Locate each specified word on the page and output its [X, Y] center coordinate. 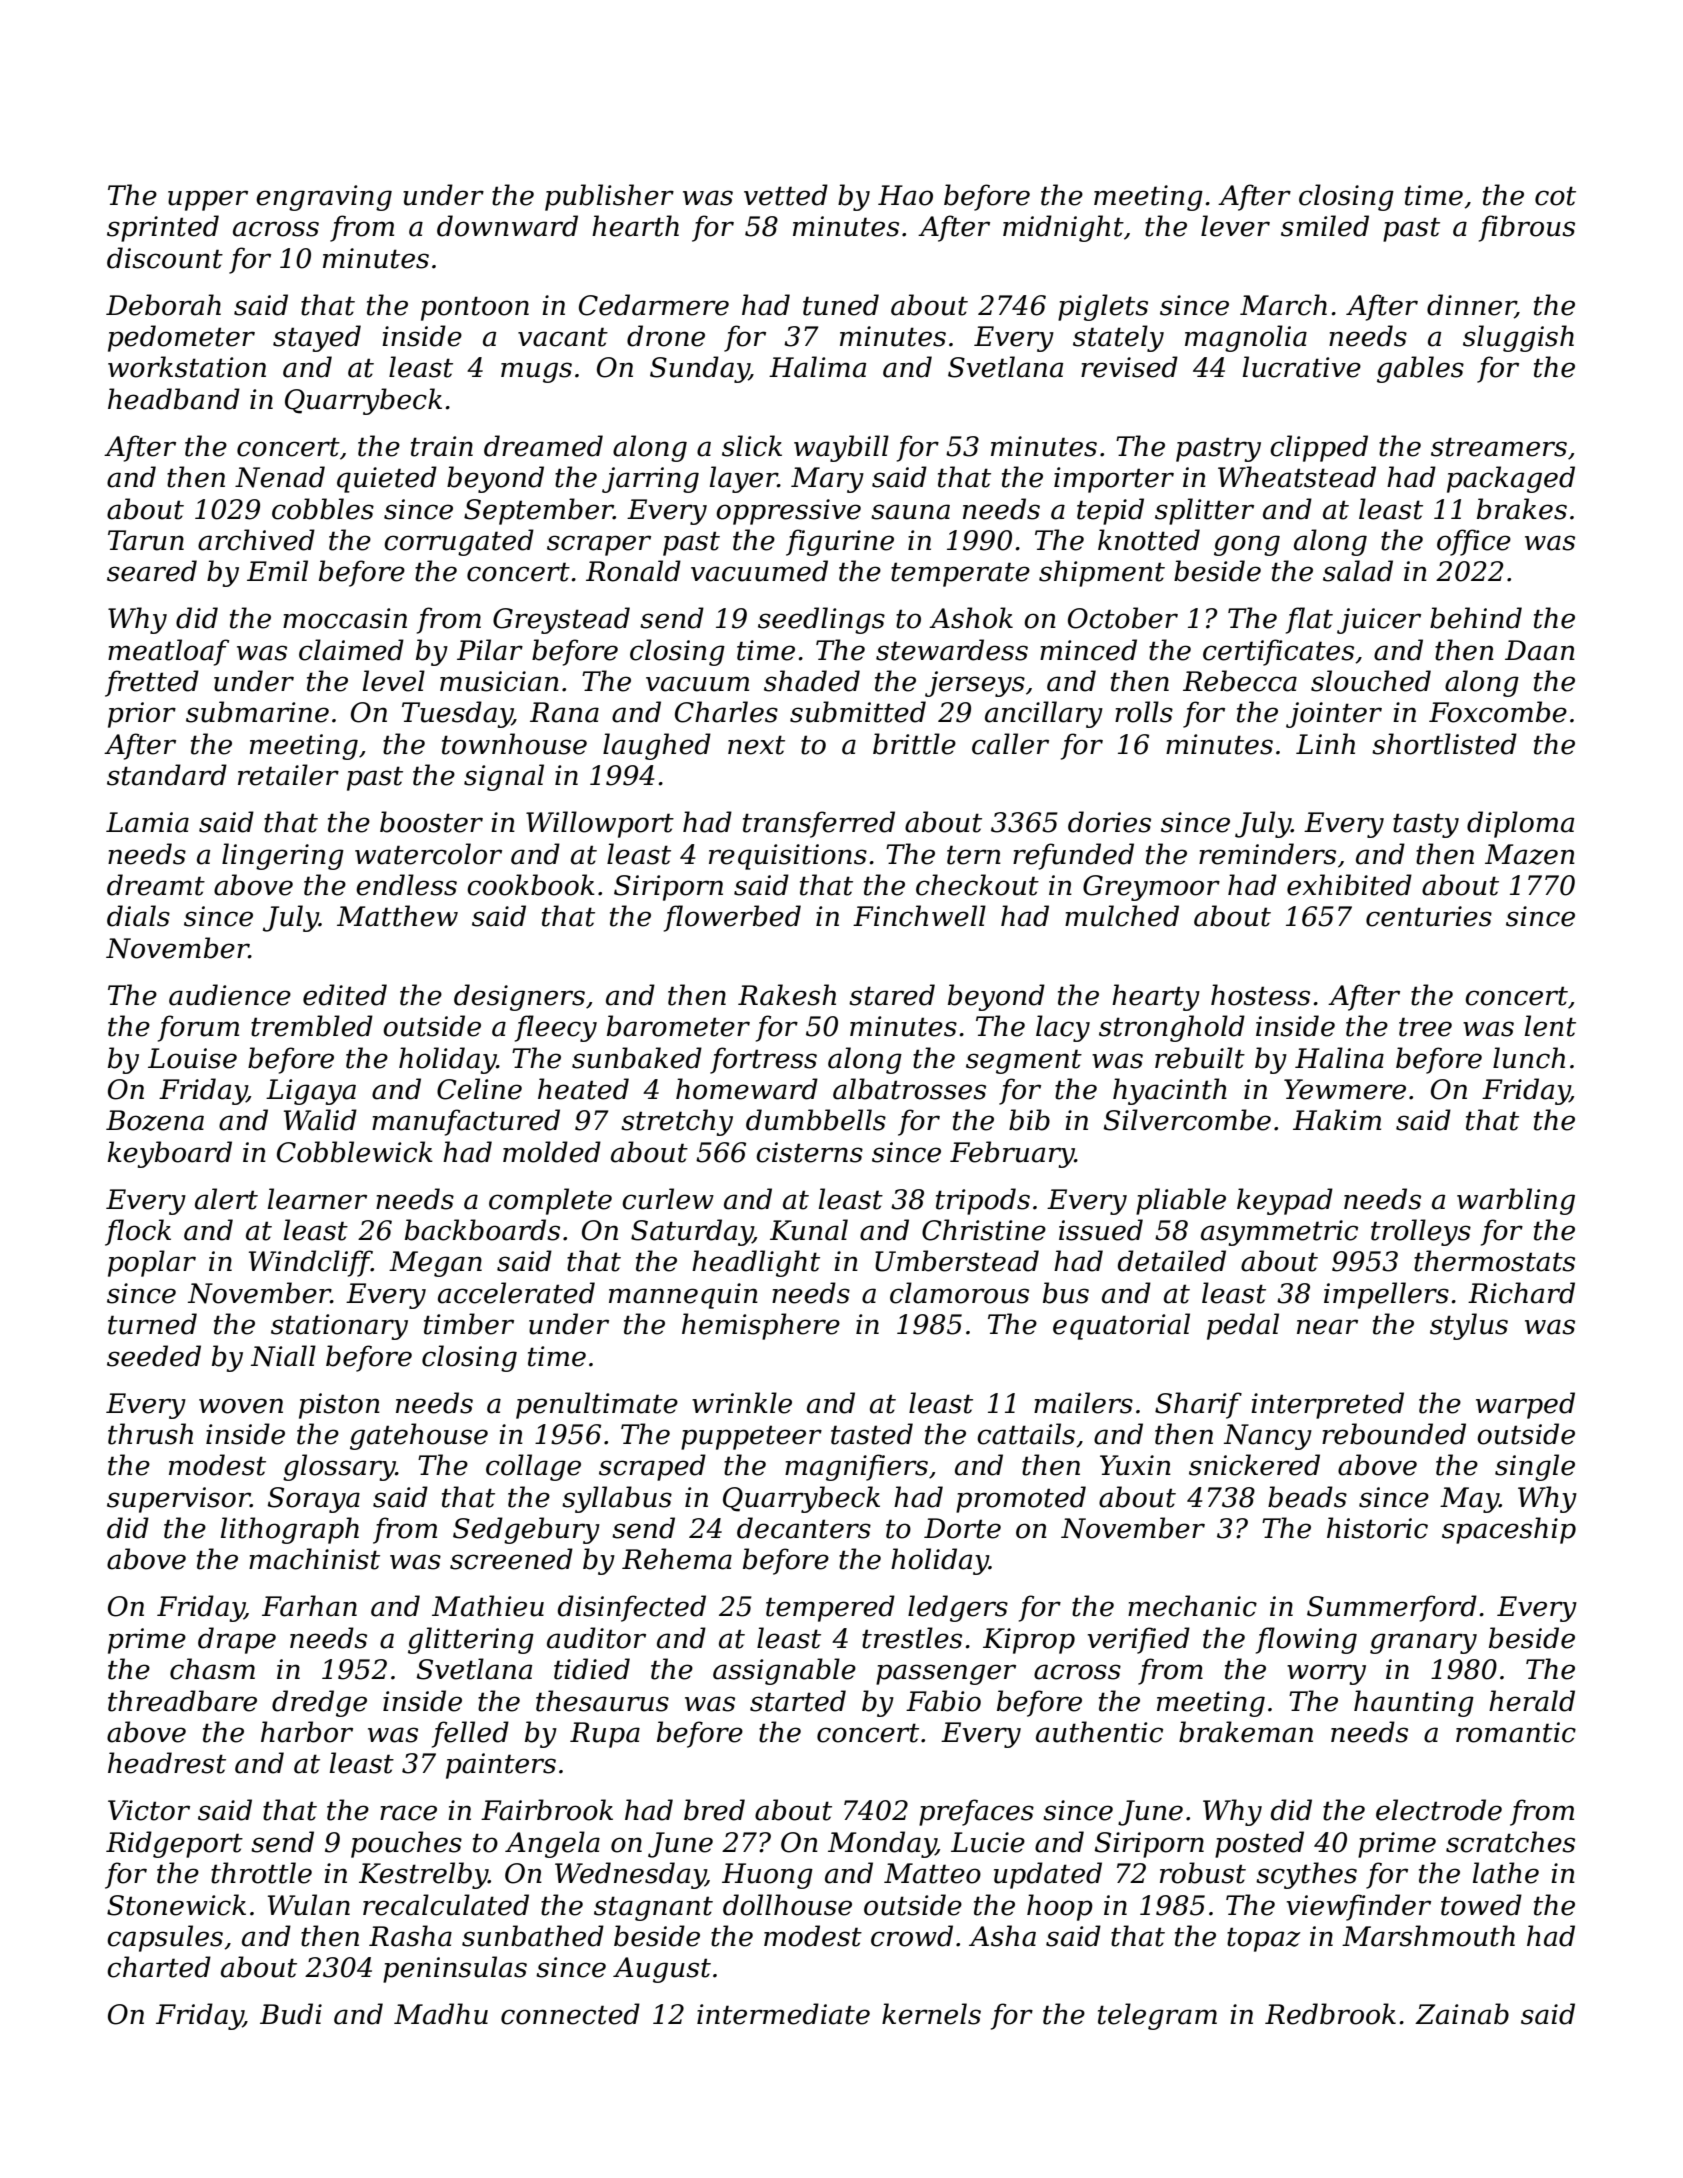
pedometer [181, 338]
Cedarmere [654, 305]
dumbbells [816, 1120]
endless [406, 885]
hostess [1260, 995]
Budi [291, 2014]
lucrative [1302, 367]
